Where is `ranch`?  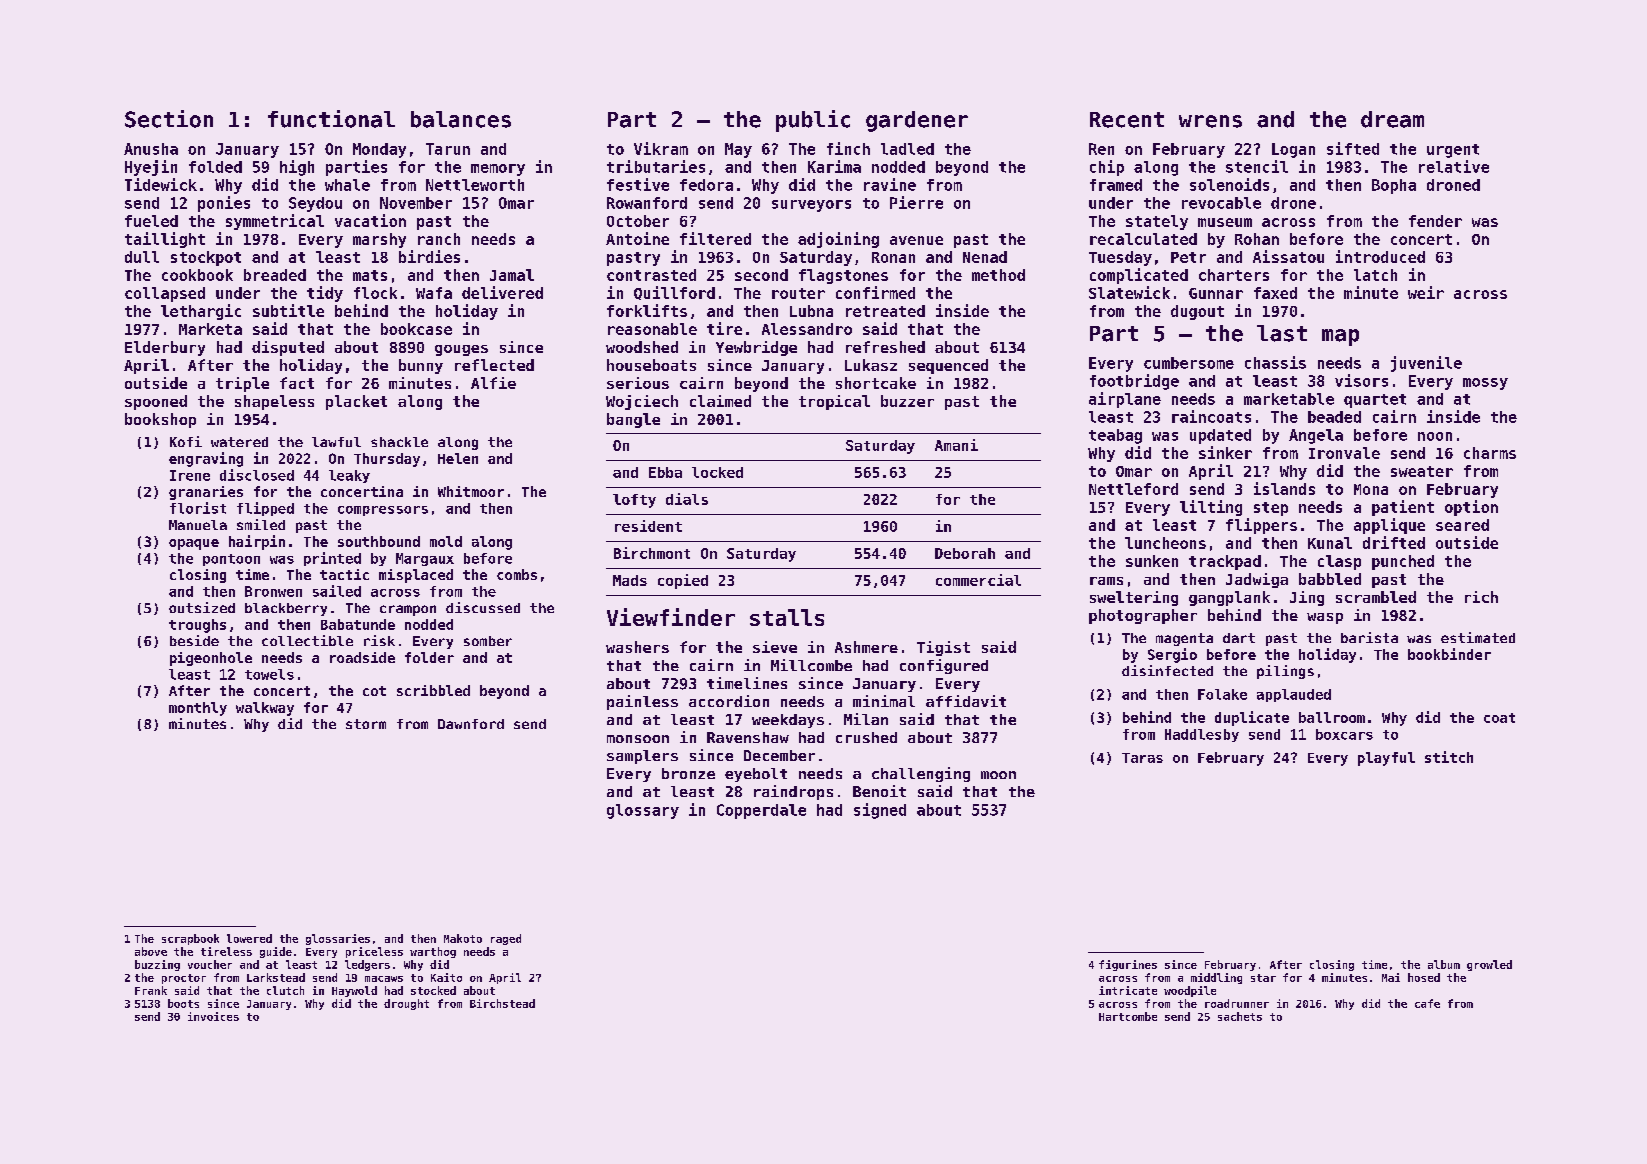
ranch is located at coordinates (439, 239).
